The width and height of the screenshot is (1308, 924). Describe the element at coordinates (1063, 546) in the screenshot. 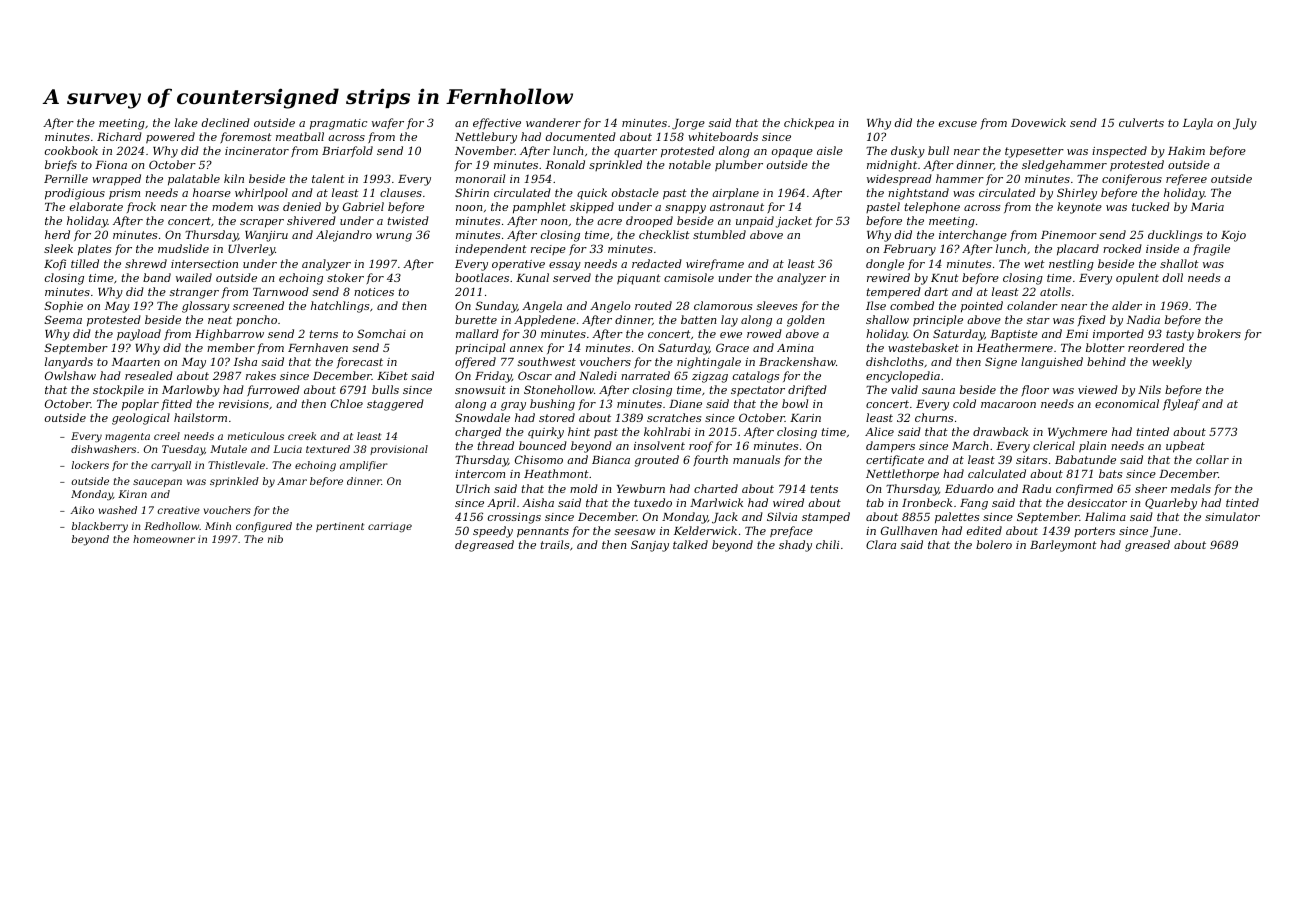

I see `Barleymont` at that location.
